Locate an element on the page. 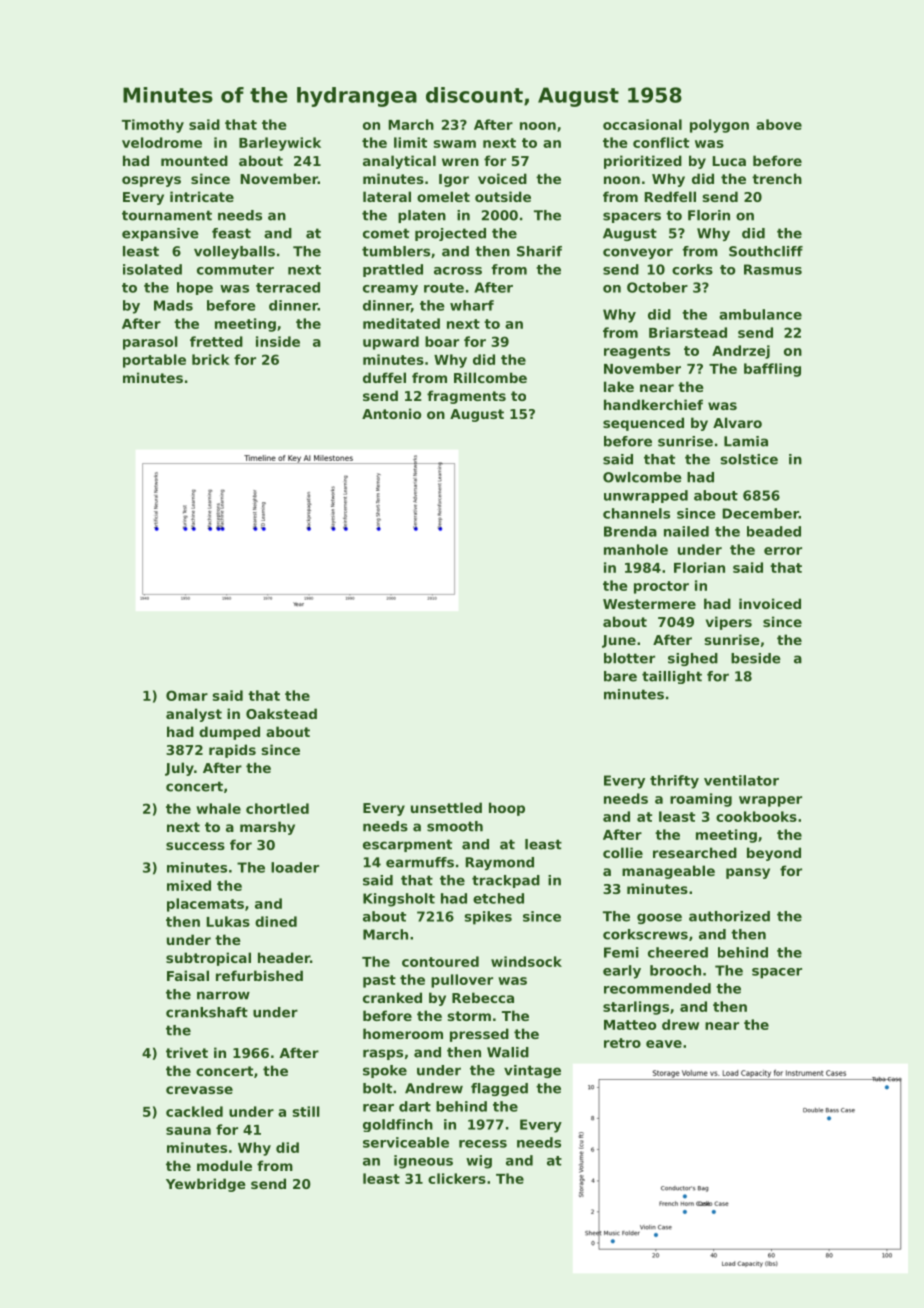 The height and width of the document is (1308, 924). prioritized is located at coordinates (643, 162).
